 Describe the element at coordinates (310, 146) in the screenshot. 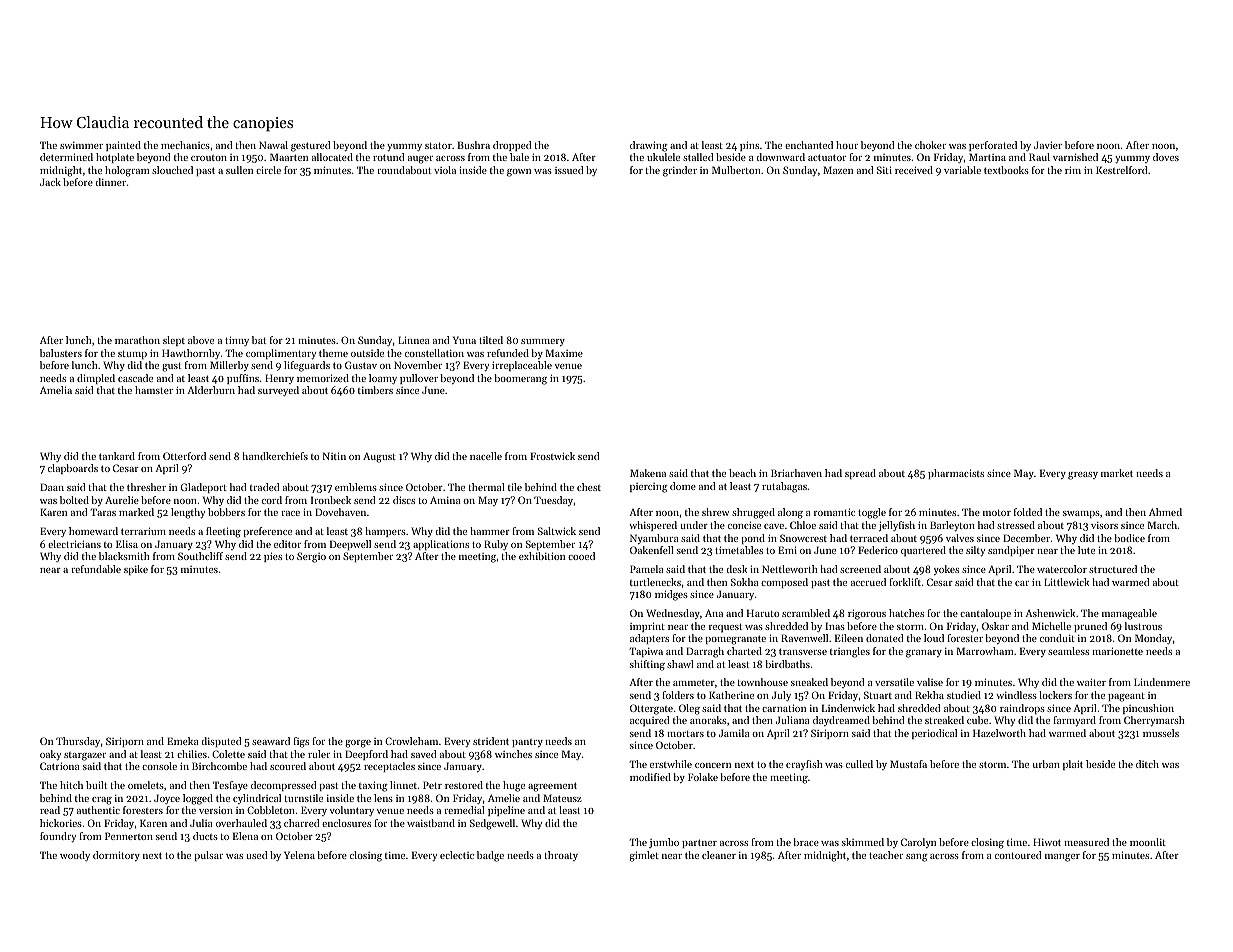

I see `gestured` at that location.
